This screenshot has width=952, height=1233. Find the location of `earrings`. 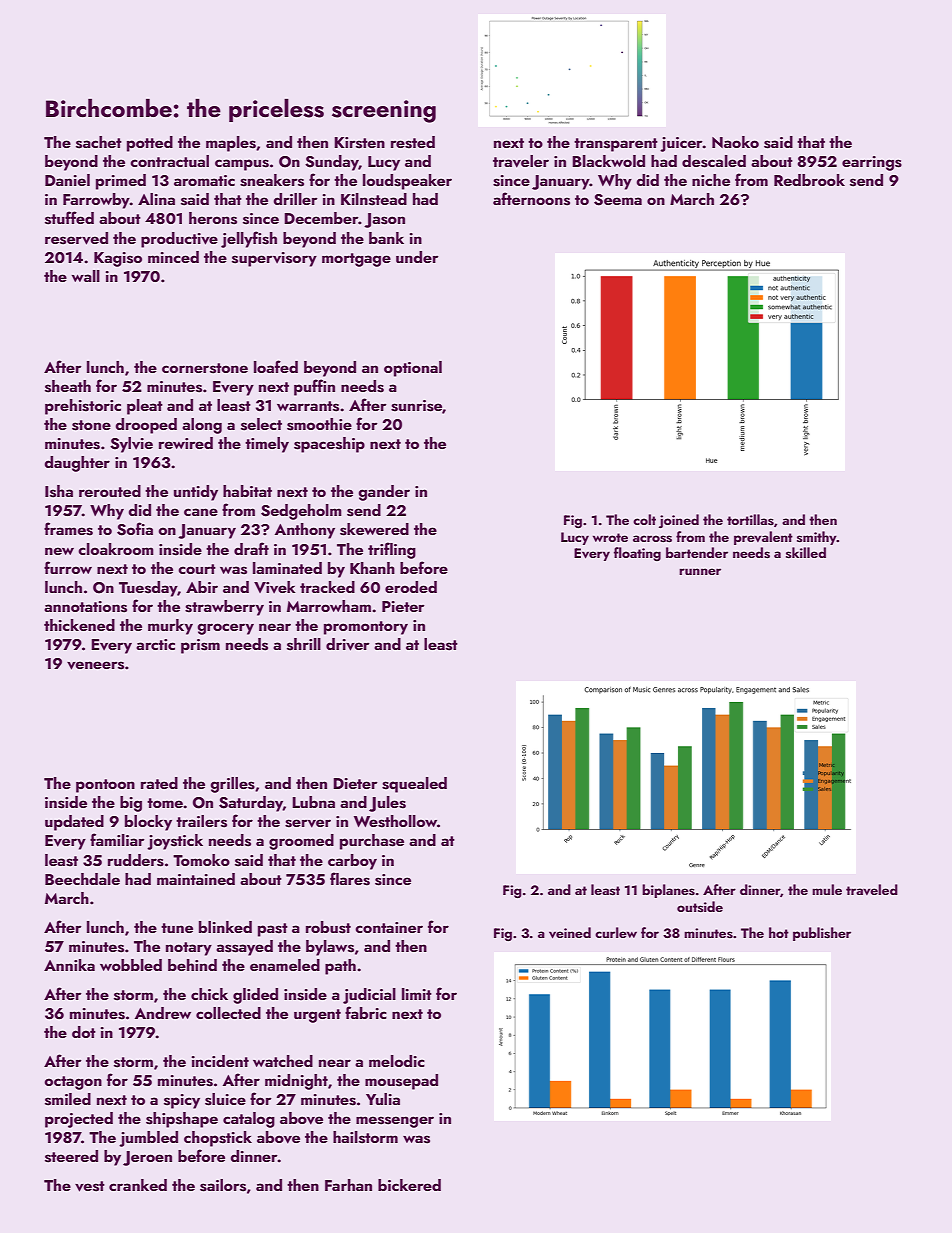

earrings is located at coordinates (872, 163).
